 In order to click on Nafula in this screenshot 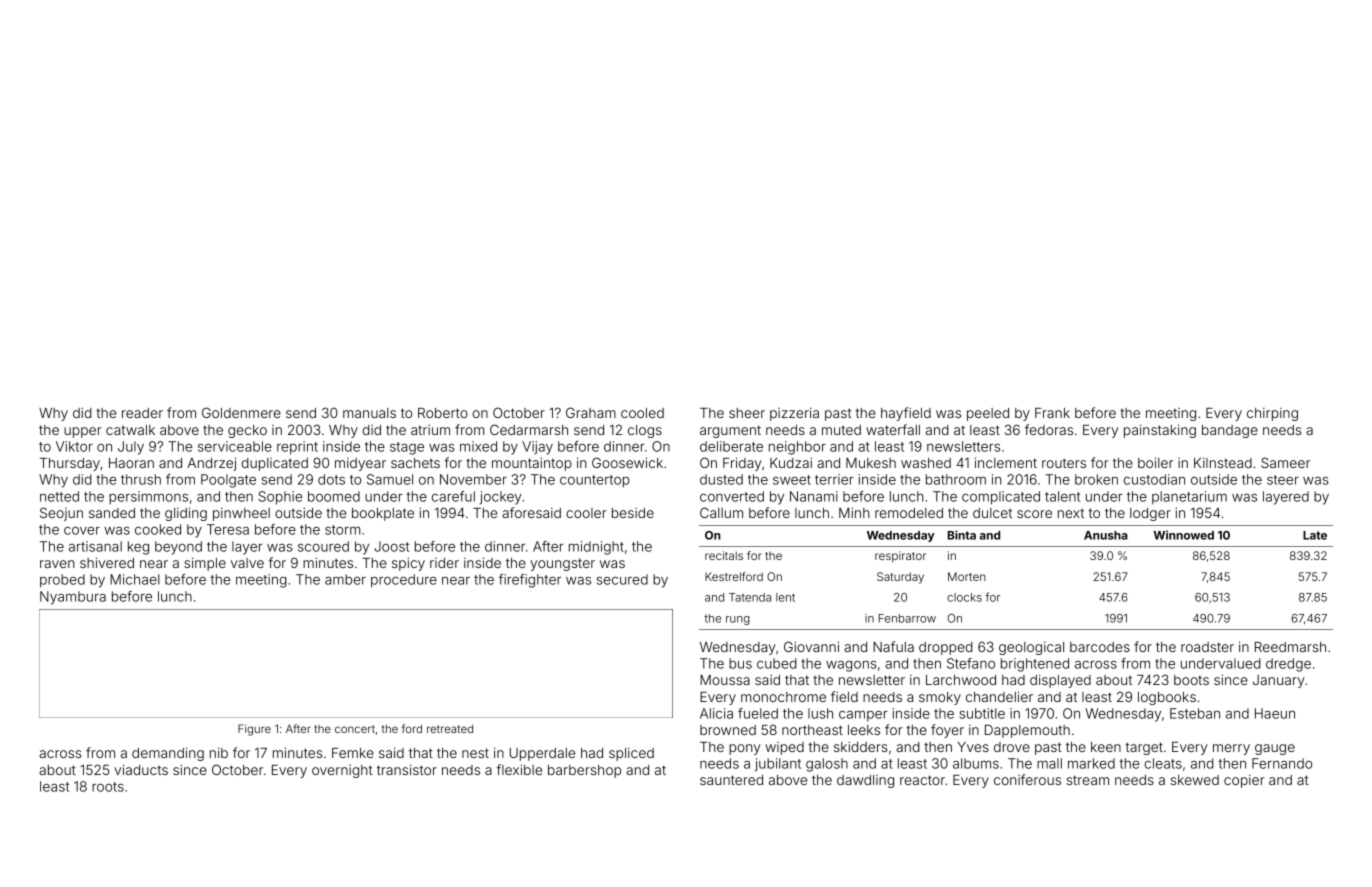, I will do `click(893, 646)`.
